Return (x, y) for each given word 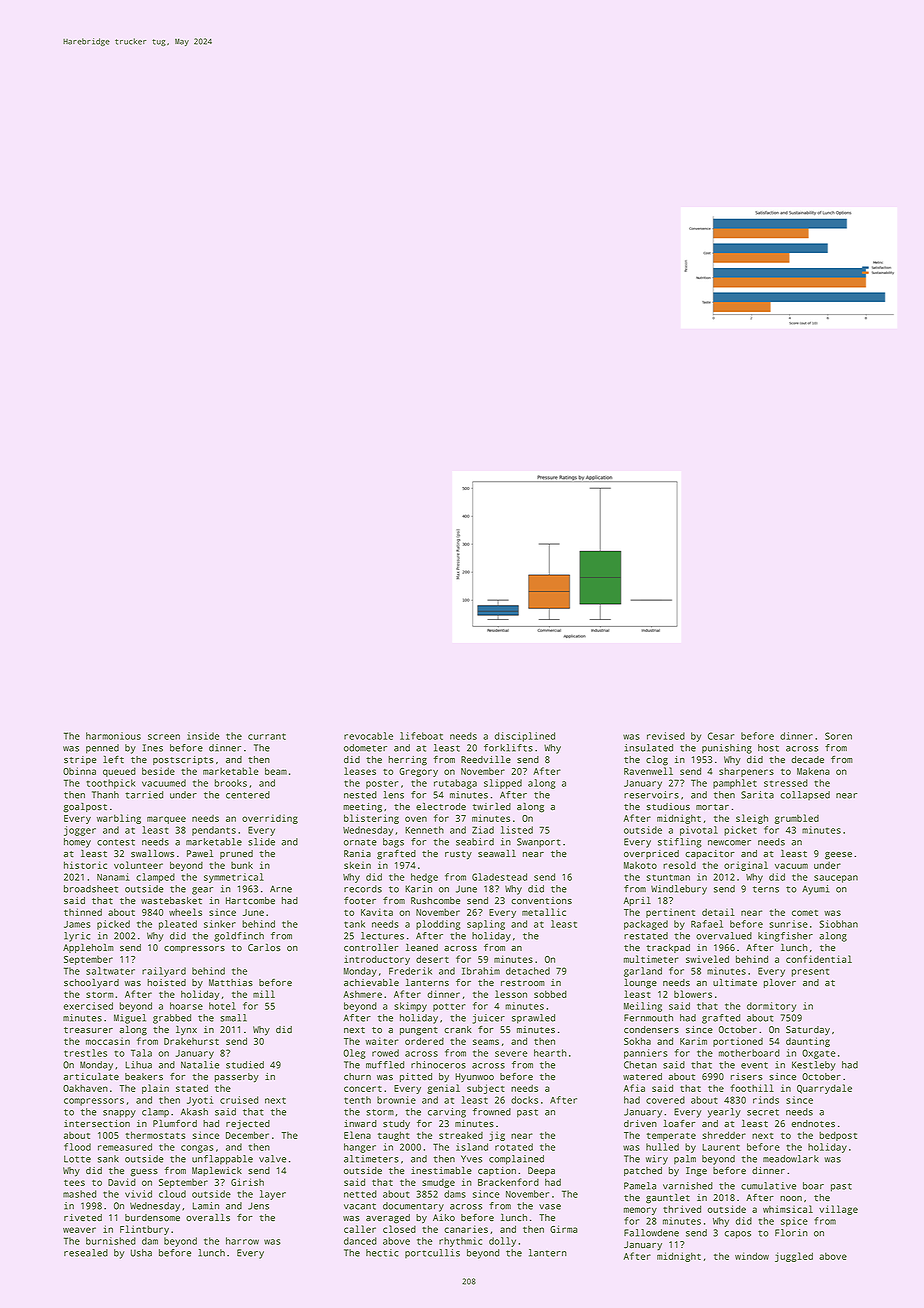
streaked (461, 1135)
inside (203, 736)
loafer (679, 1123)
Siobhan (838, 924)
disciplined (525, 737)
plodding (438, 925)
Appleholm (88, 948)
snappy (119, 1114)
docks (524, 1100)
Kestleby (814, 1066)
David (122, 1182)
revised (666, 736)
